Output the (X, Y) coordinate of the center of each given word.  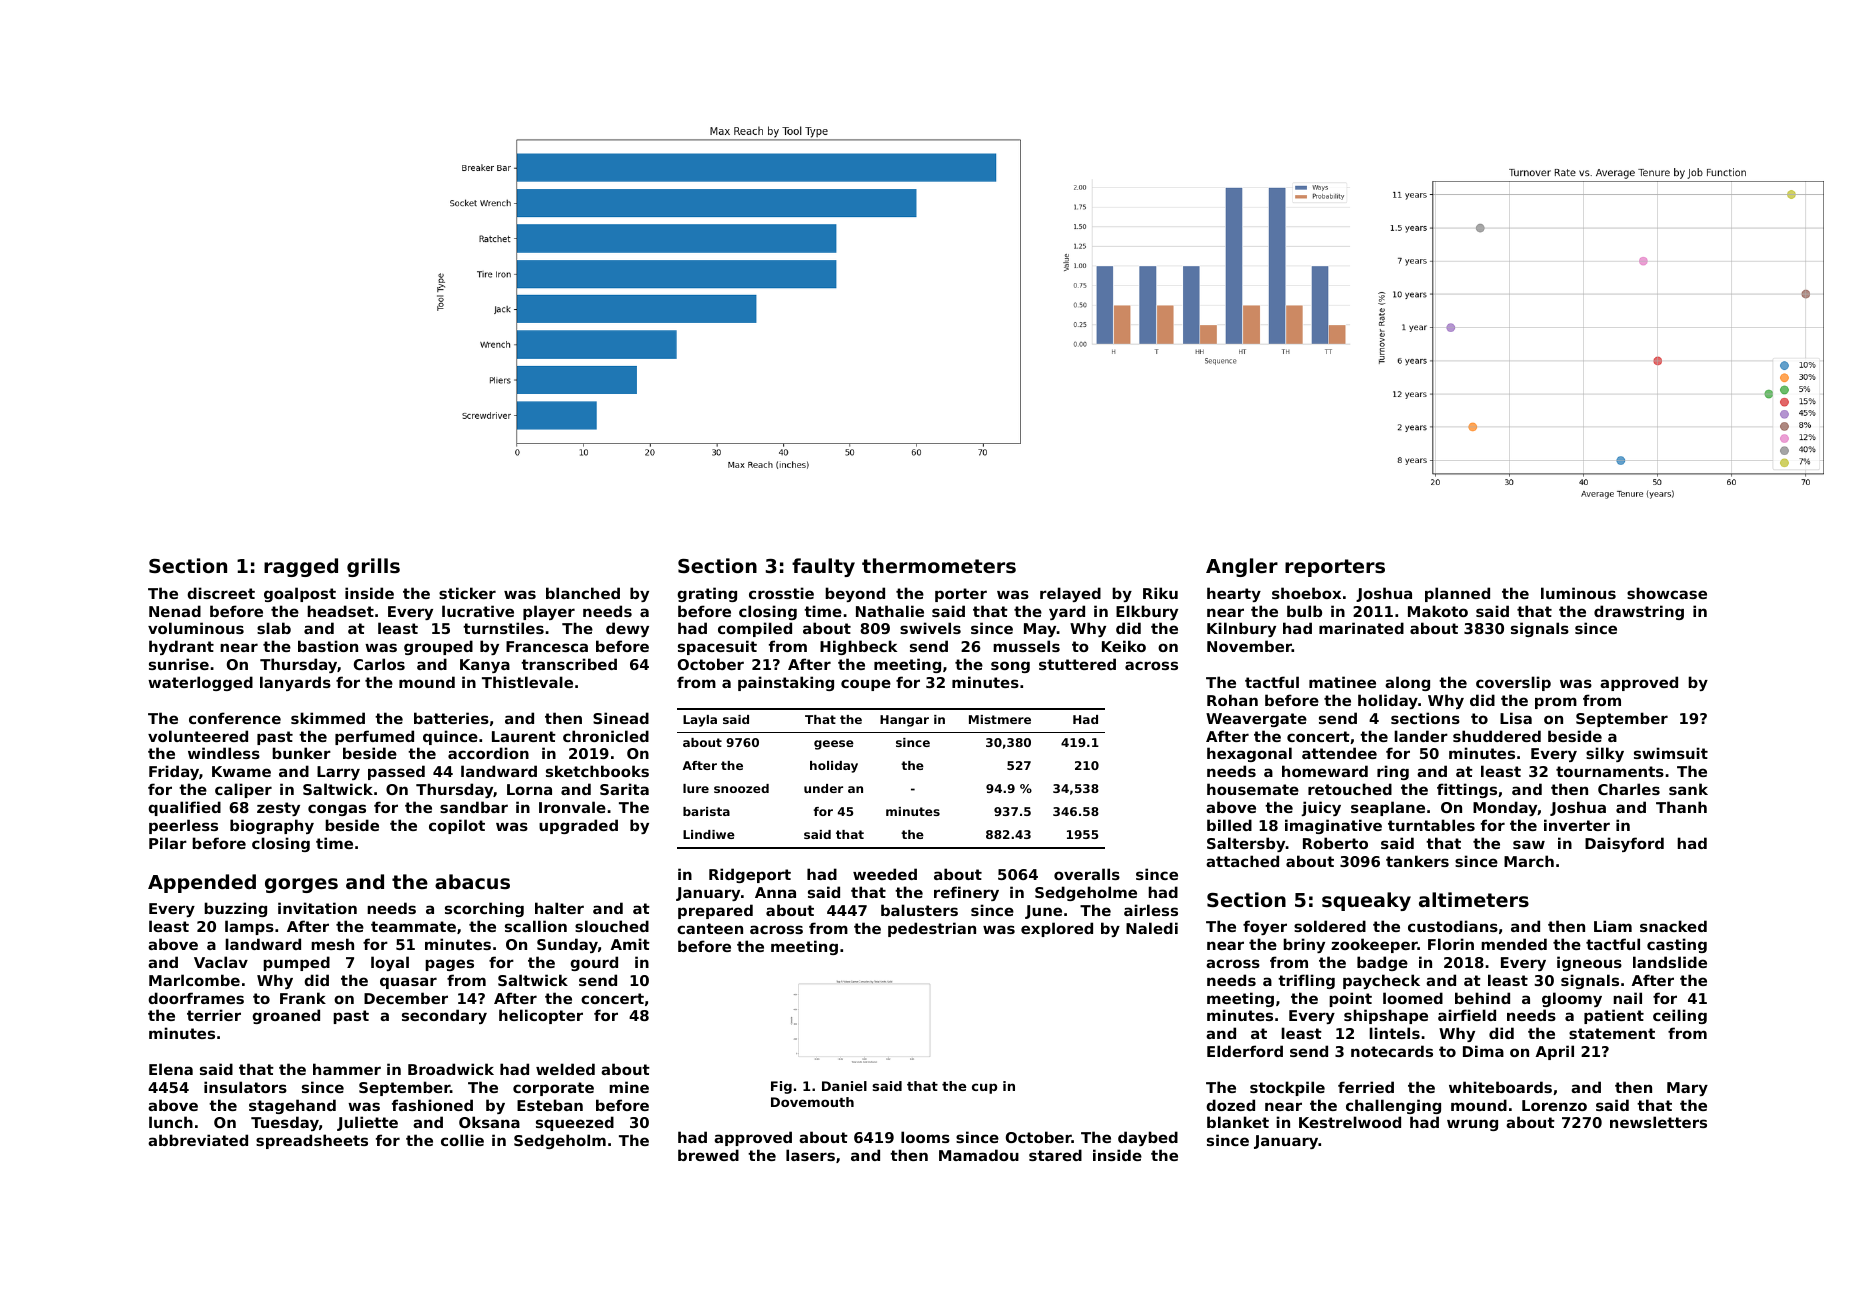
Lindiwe (709, 834)
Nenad (175, 611)
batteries (451, 718)
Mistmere (1000, 719)
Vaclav (221, 962)
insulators (245, 1087)
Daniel (844, 1086)
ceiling (1680, 1016)
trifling (1306, 981)
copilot (457, 826)
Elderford (1245, 1051)
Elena (171, 1069)
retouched (1350, 789)
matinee (1342, 682)
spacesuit (717, 647)
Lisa (1516, 718)
